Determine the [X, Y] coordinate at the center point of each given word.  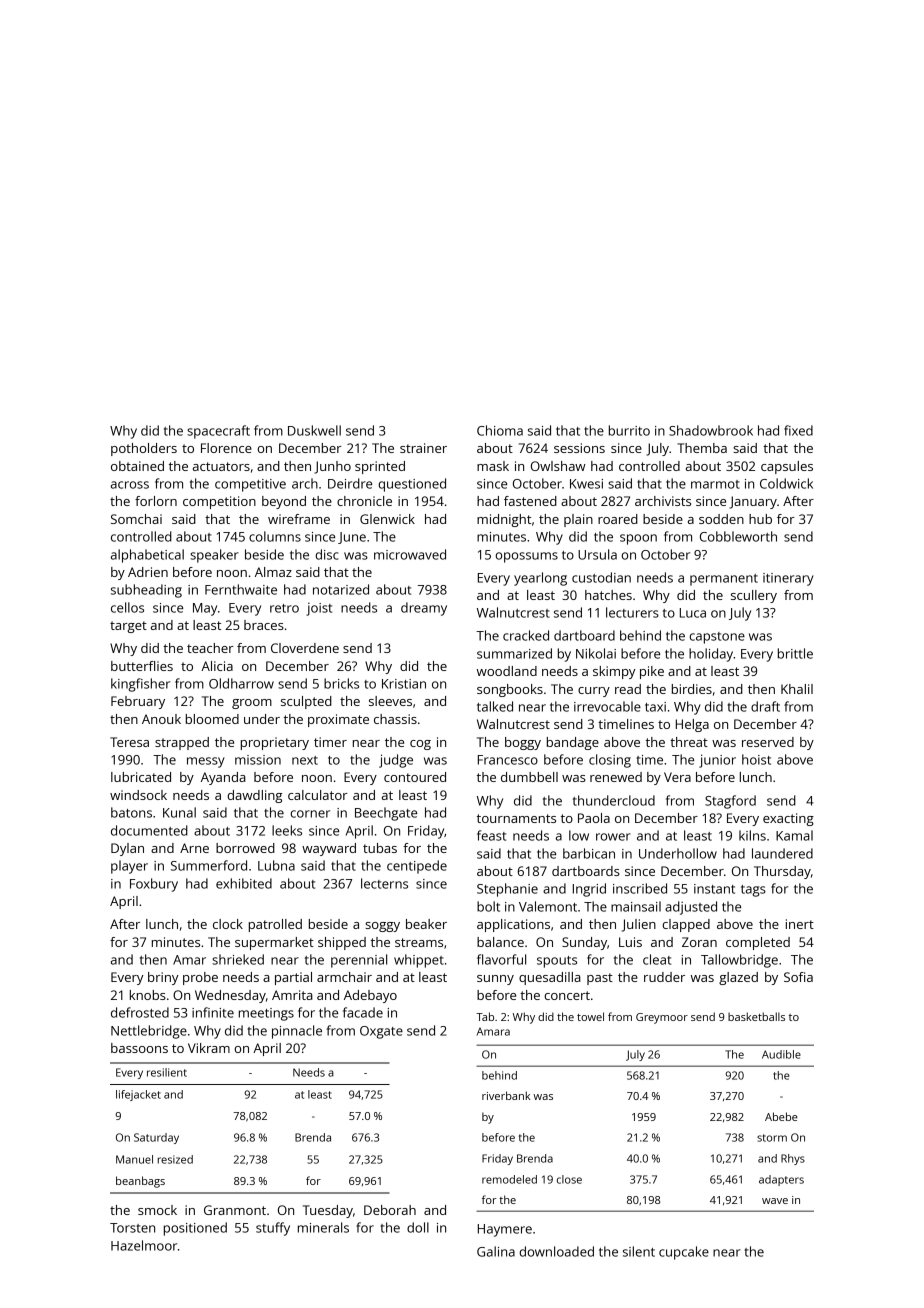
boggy [523, 743]
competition [219, 502]
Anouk [161, 719]
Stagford [730, 802]
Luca [693, 613]
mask [493, 466]
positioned [195, 1229]
